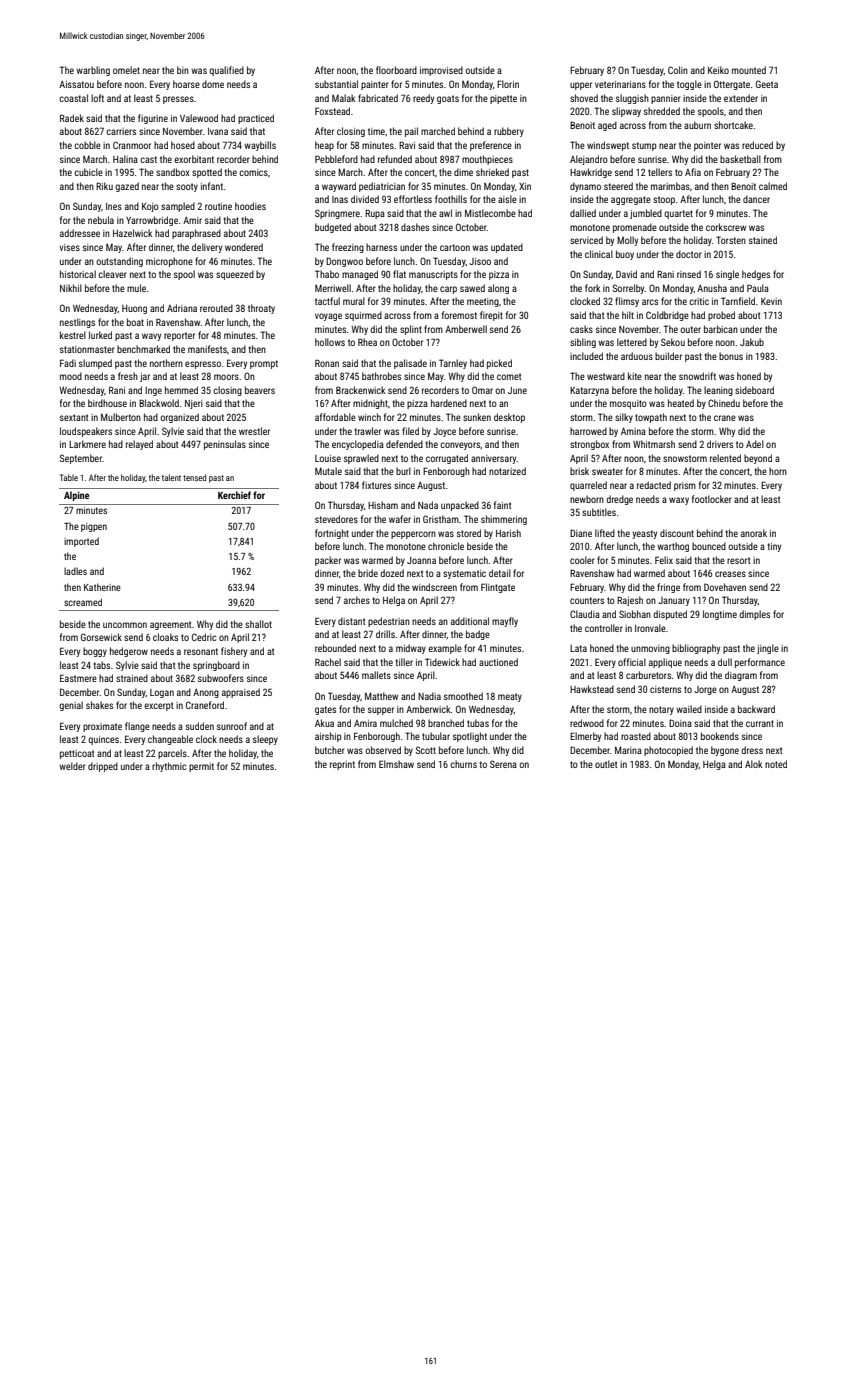 This screenshot has height=1400, width=849. Describe the element at coordinates (183, 70) in the screenshot. I see `bin` at that location.
